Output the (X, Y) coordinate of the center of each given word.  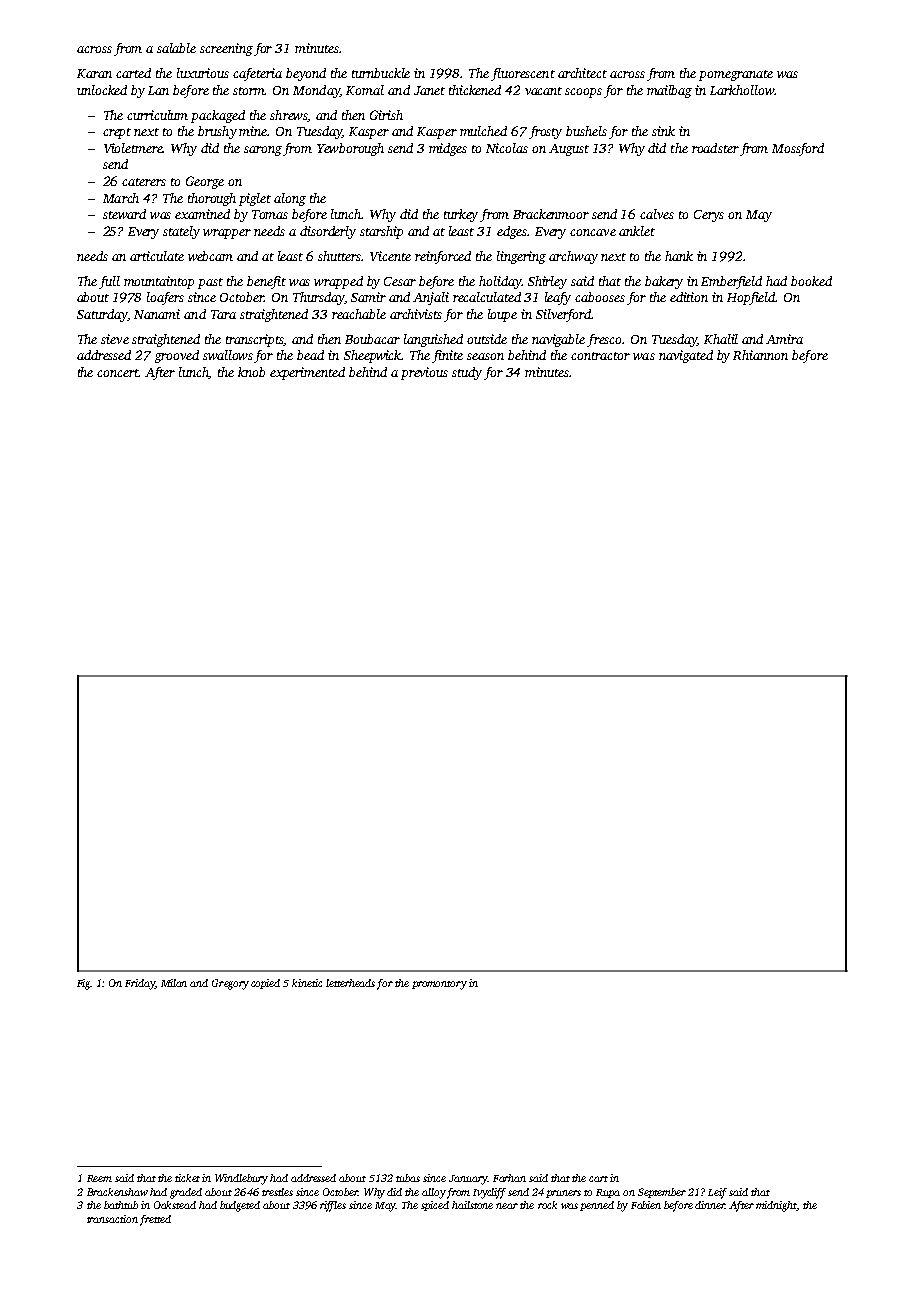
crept (117, 133)
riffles (333, 1206)
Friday (140, 984)
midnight (776, 1206)
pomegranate (736, 75)
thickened (475, 90)
